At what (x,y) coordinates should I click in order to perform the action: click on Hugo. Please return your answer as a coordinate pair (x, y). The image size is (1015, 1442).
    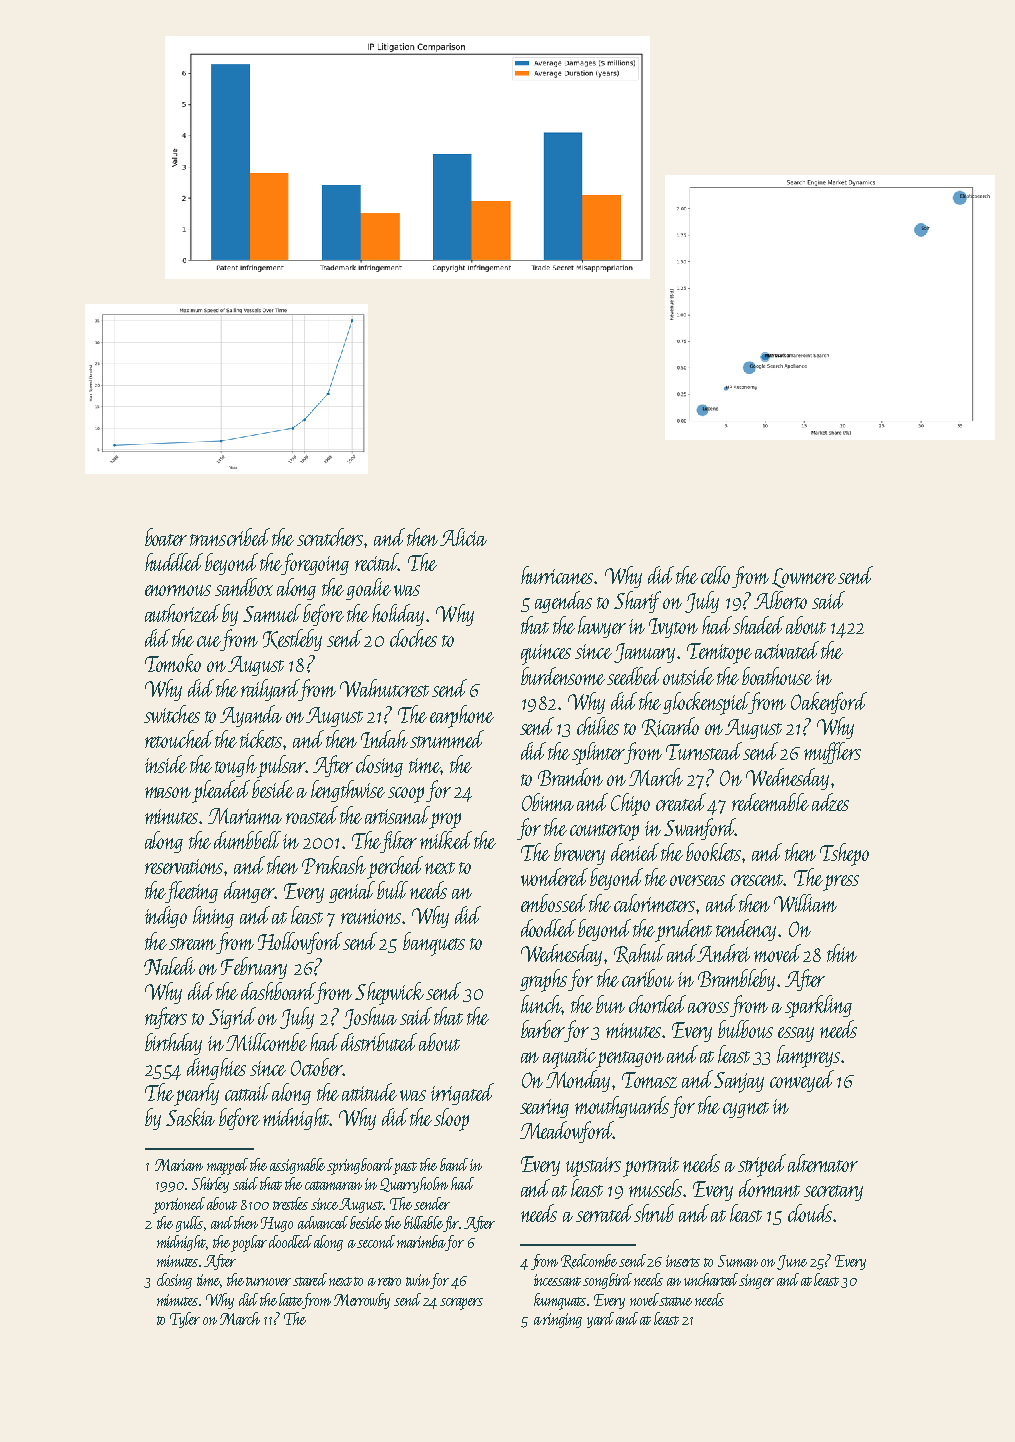
    Looking at the image, I should click on (277, 1224).
